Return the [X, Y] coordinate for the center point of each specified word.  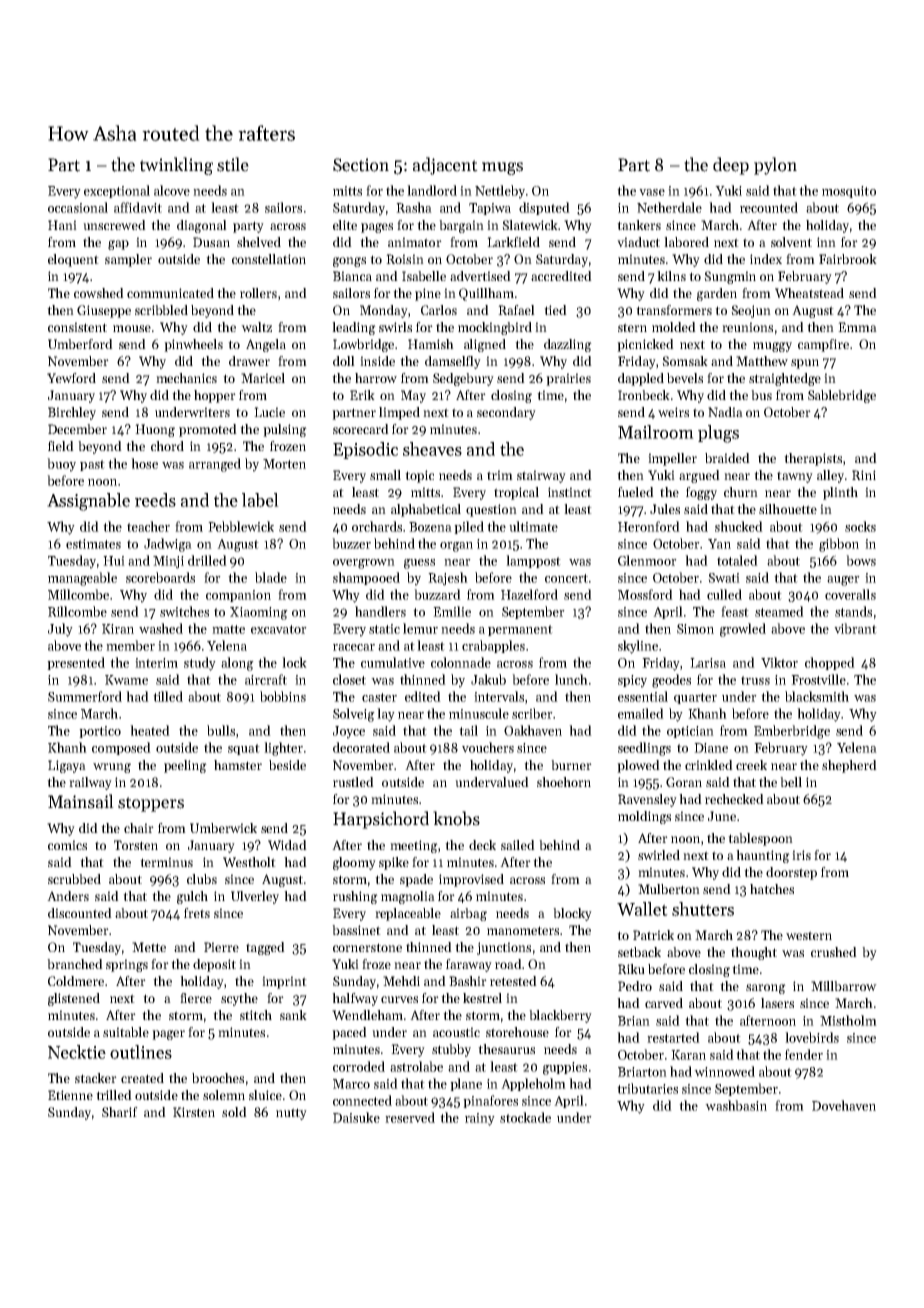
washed [161, 628]
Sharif [120, 1112]
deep [731, 166]
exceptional [117, 191]
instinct [570, 492]
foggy [701, 493]
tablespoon [760, 839]
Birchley [72, 413]
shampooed [366, 578]
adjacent [445, 166]
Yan [719, 544]
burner [571, 765]
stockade [525, 1117]
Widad [287, 845]
